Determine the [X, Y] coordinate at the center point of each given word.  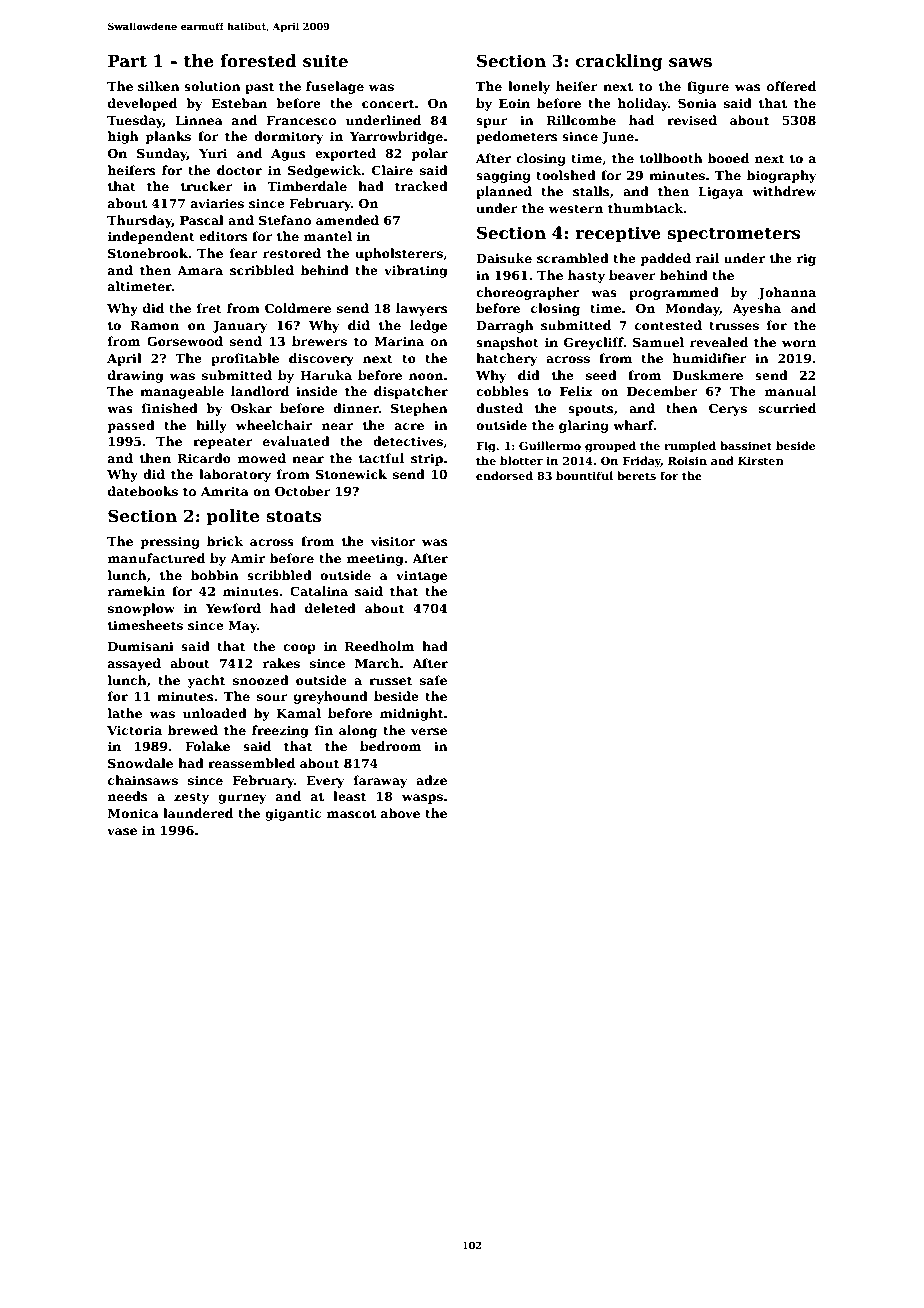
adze [431, 780]
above [400, 813]
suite [325, 61]
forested [258, 61]
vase [122, 831]
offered [791, 86]
